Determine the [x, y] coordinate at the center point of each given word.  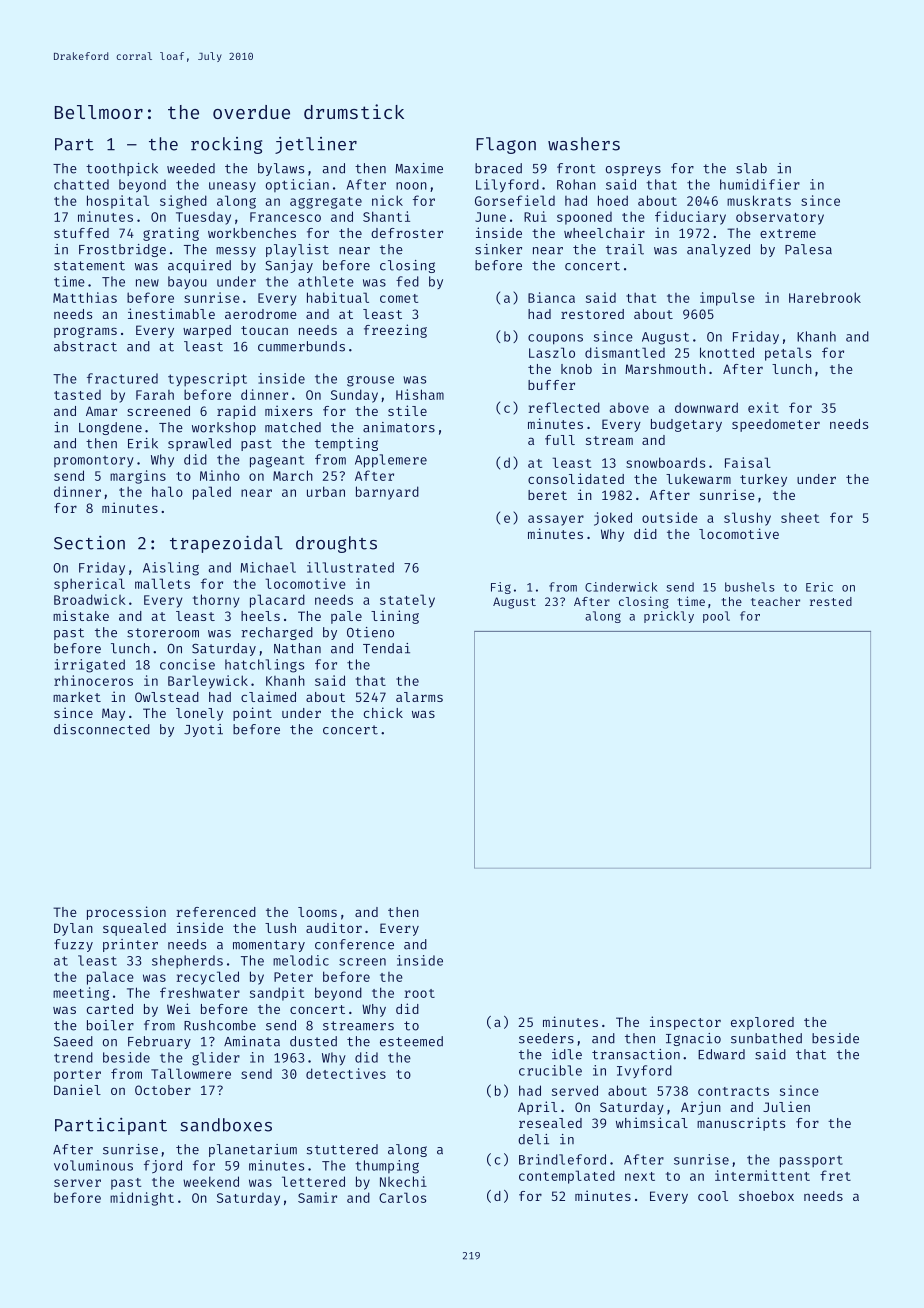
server [77, 1183]
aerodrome [261, 314]
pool [716, 617]
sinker [498, 249]
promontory [94, 461]
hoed [613, 200]
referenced [216, 912]
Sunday [354, 396]
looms [317, 912]
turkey [763, 480]
